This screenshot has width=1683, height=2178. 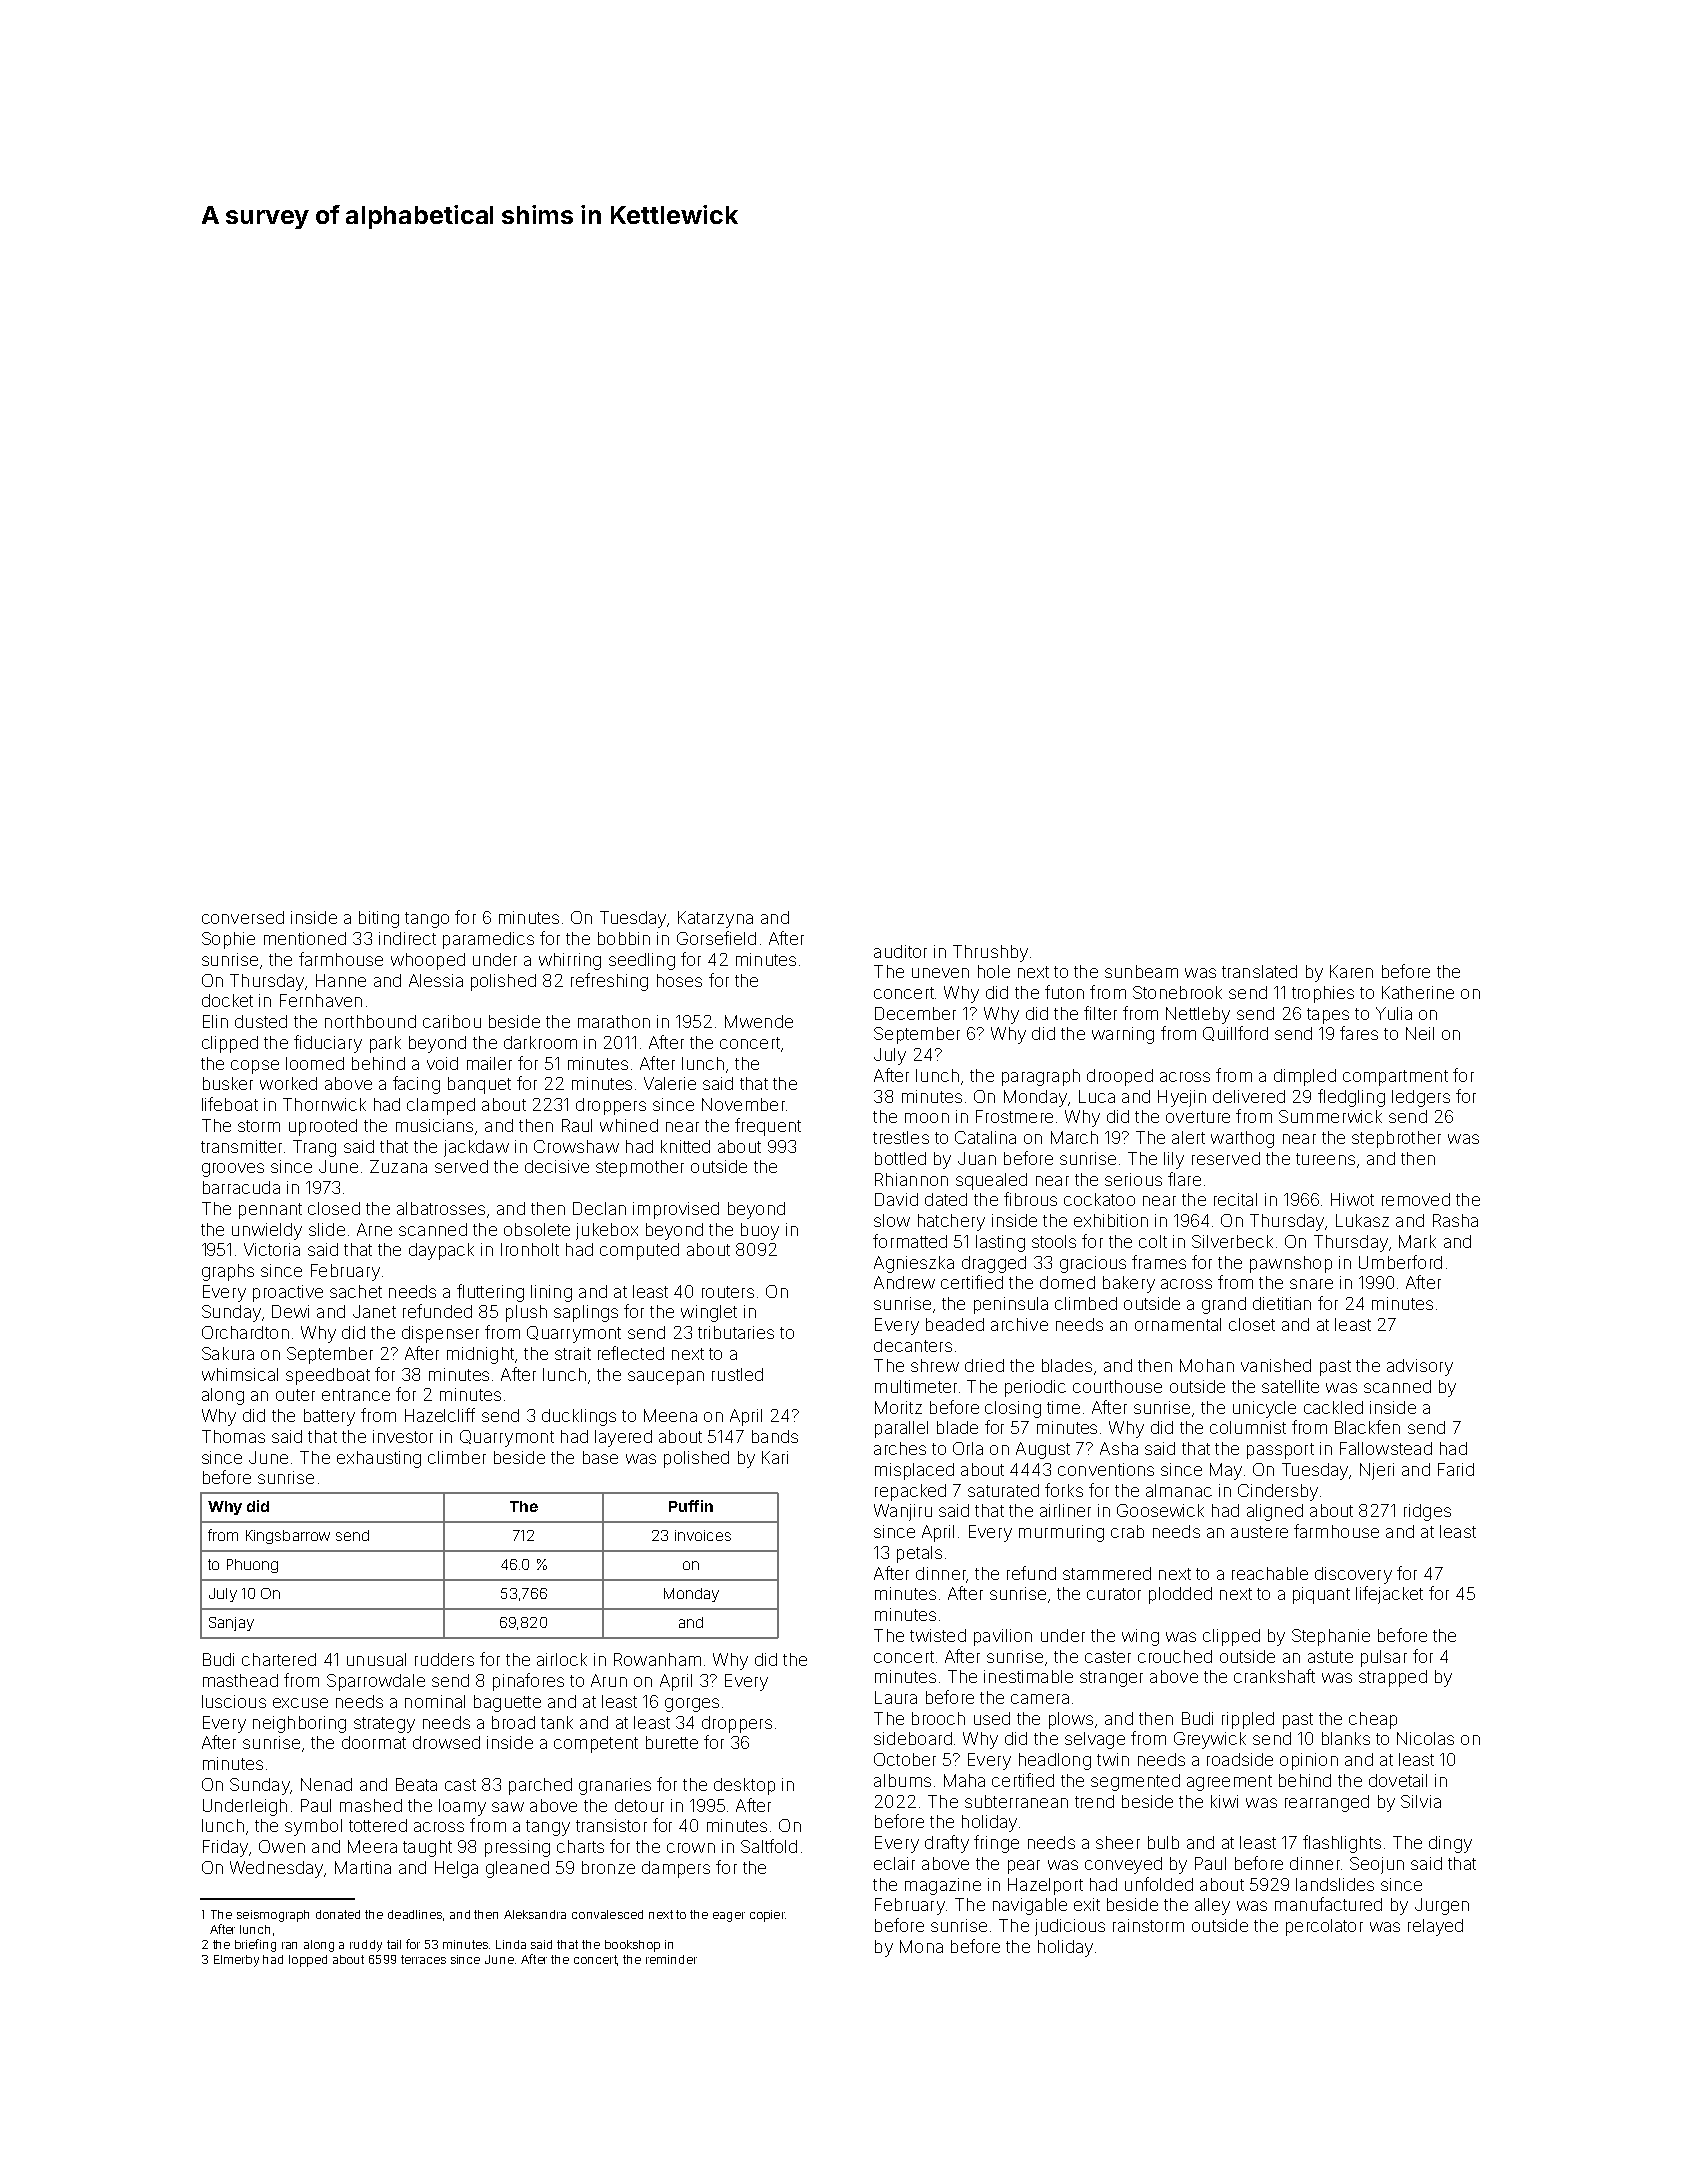 I want to click on investor, so click(x=403, y=1436).
